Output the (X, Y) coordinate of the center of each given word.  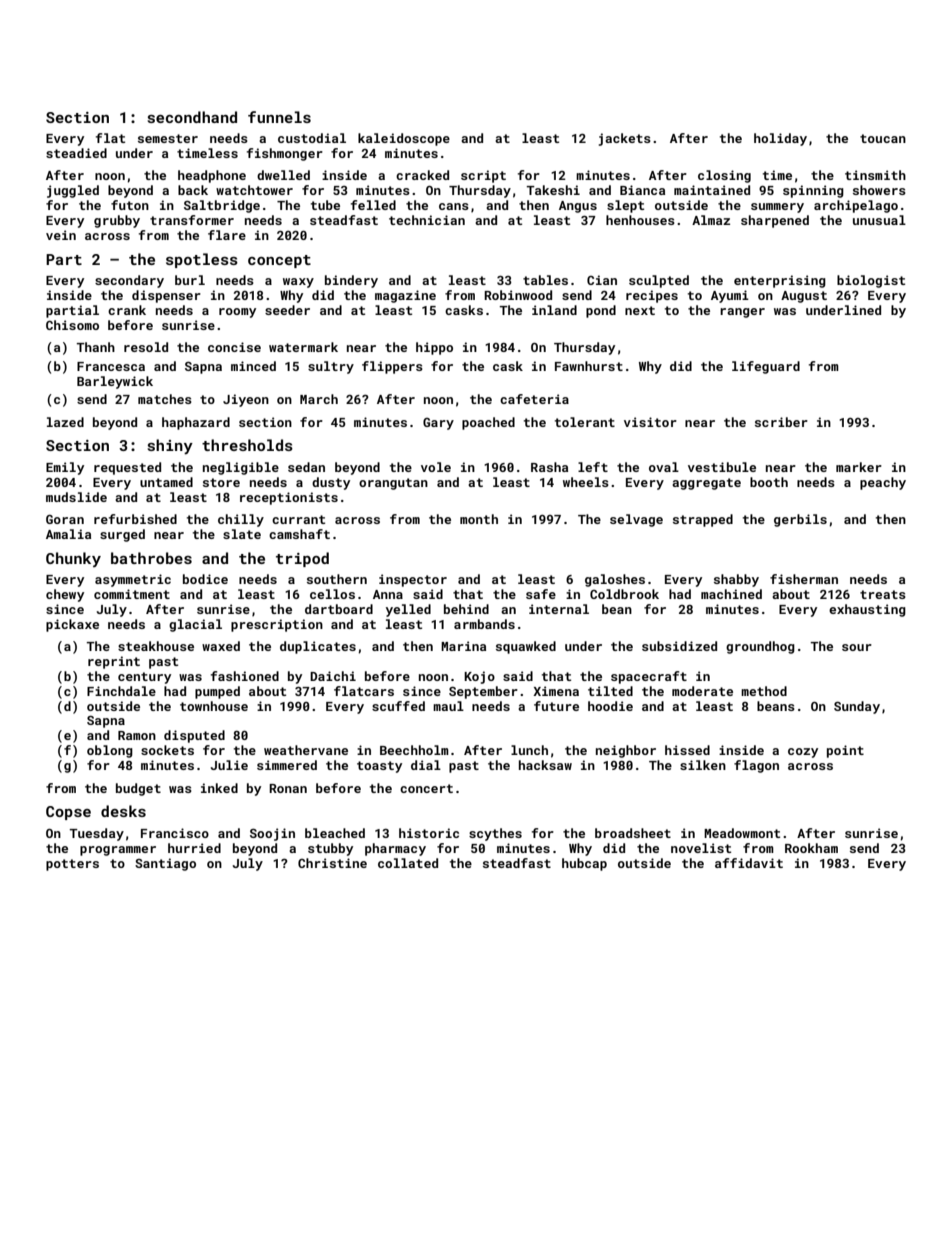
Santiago (165, 864)
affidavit (749, 863)
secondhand (192, 117)
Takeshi (553, 190)
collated (408, 863)
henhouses (640, 220)
